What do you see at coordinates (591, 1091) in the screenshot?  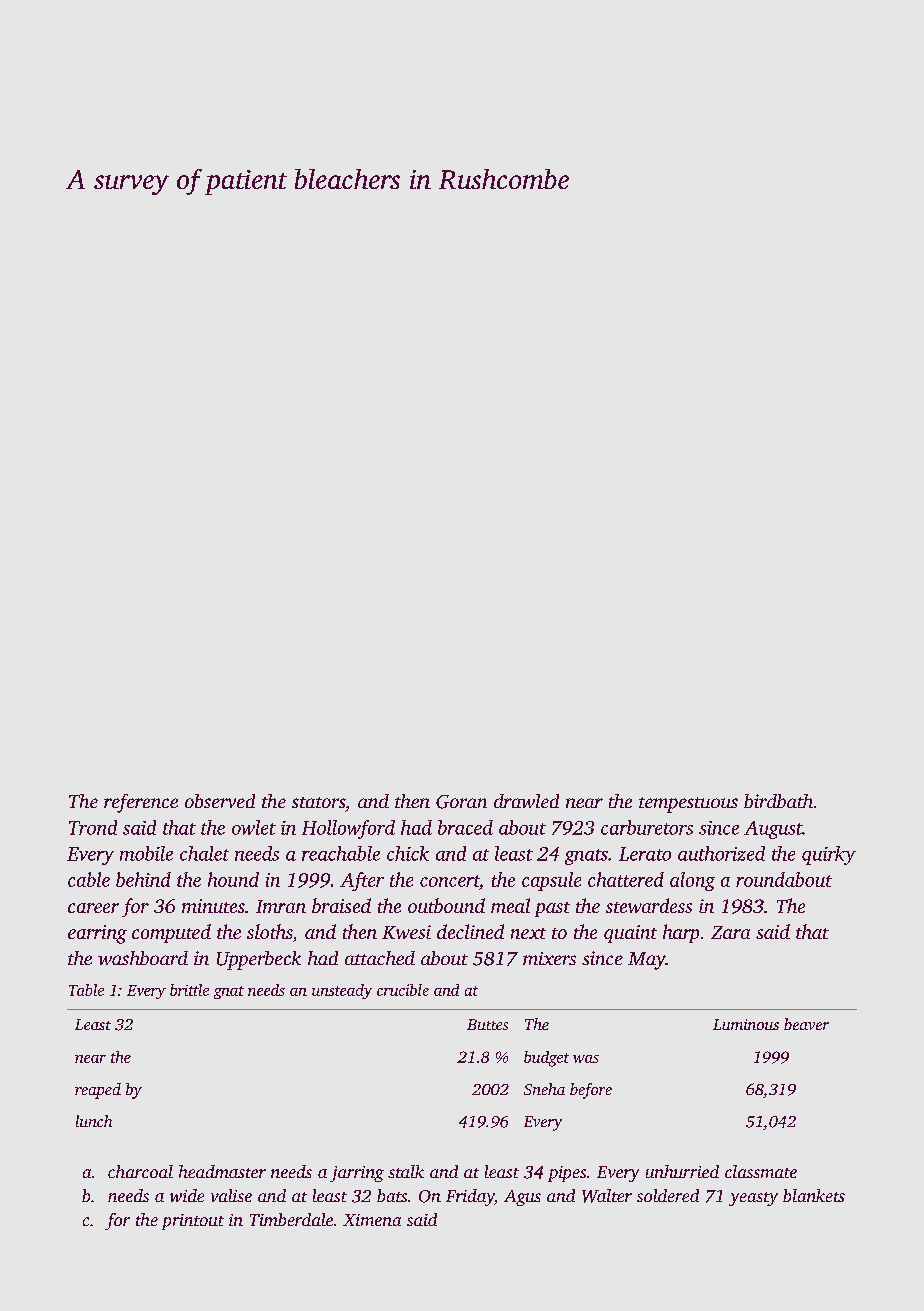 I see `before` at bounding box center [591, 1091].
